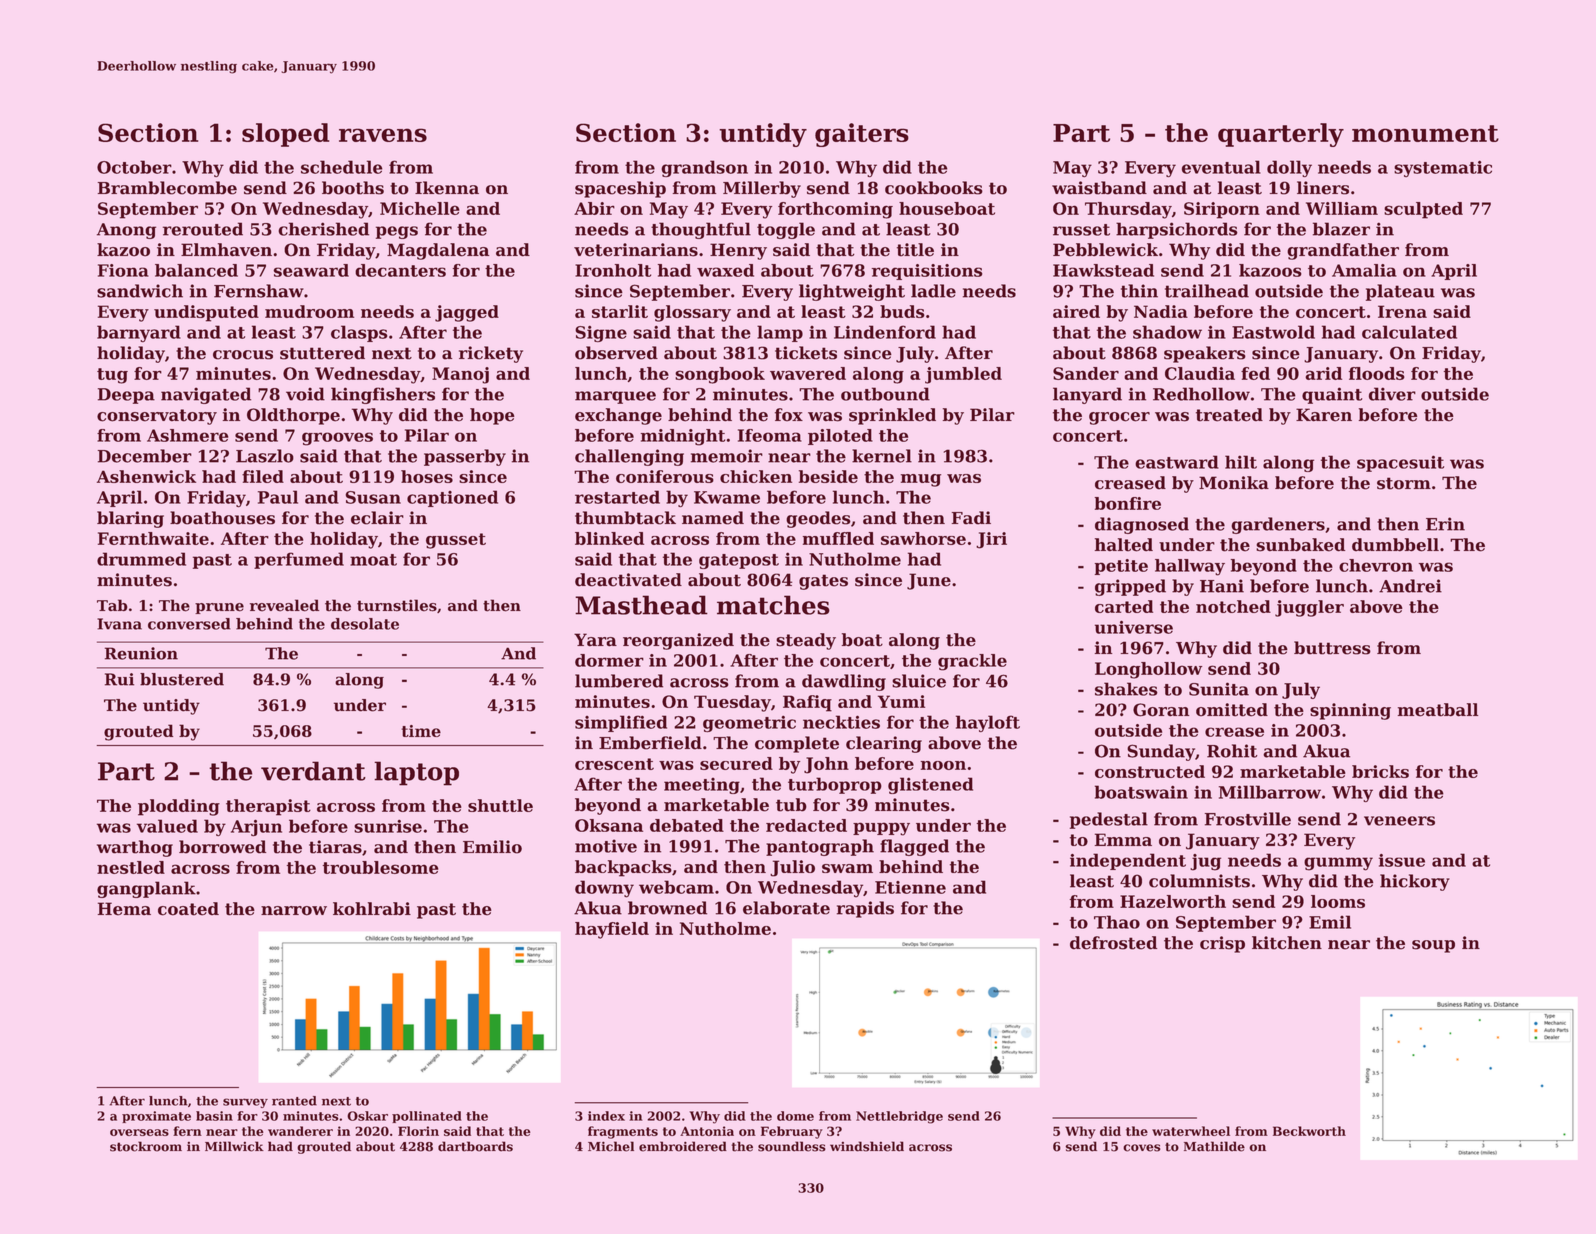 This screenshot has height=1234, width=1596. What do you see at coordinates (130, 519) in the screenshot?
I see `blaring` at bounding box center [130, 519].
